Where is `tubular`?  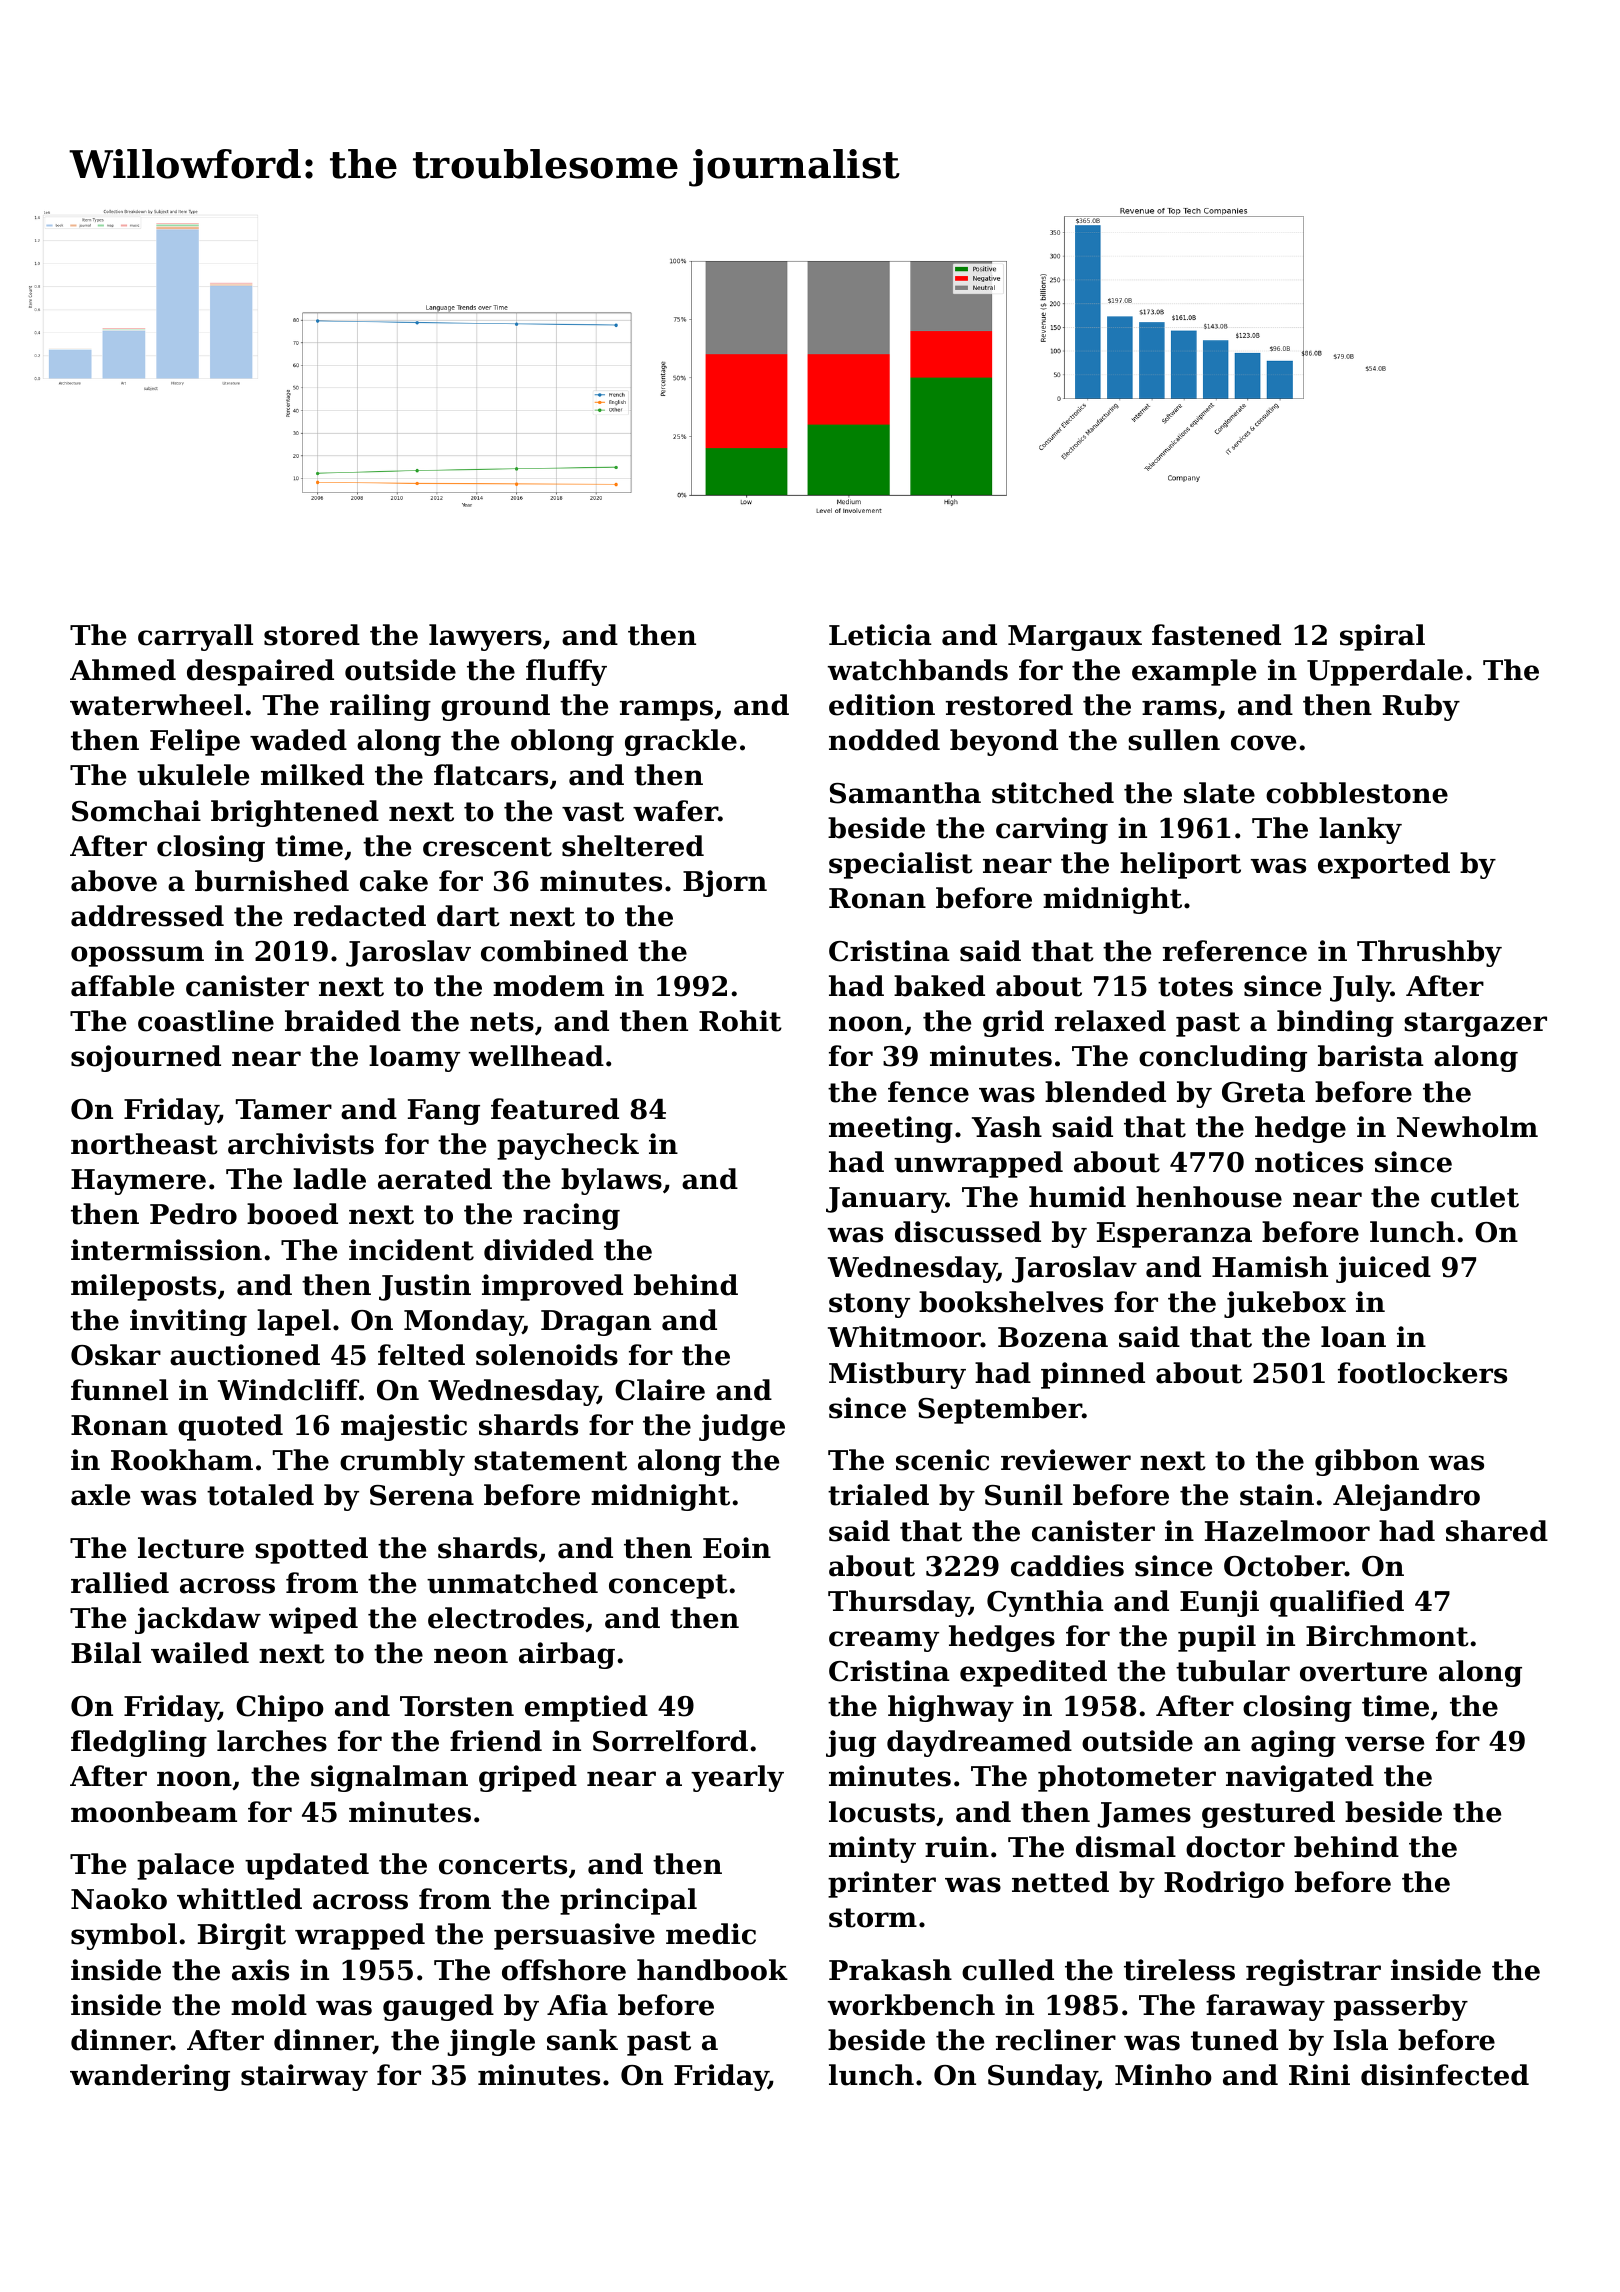
tubular is located at coordinates (1233, 1671).
